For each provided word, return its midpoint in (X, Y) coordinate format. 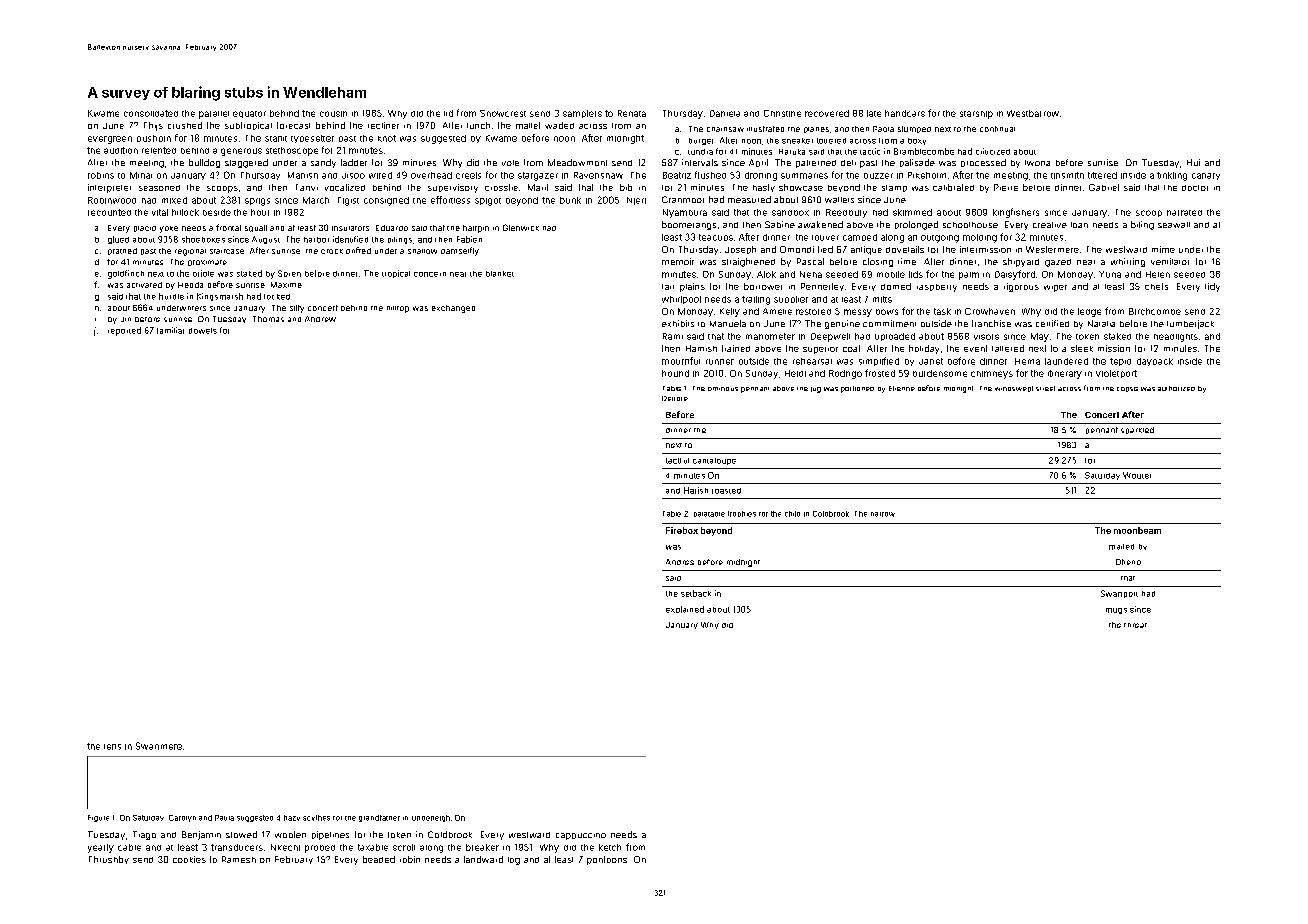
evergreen (110, 140)
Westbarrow (1033, 113)
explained (685, 609)
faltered (1008, 348)
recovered (827, 113)
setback (696, 593)
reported (124, 331)
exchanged (453, 309)
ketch (610, 847)
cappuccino (581, 836)
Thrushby (109, 860)
